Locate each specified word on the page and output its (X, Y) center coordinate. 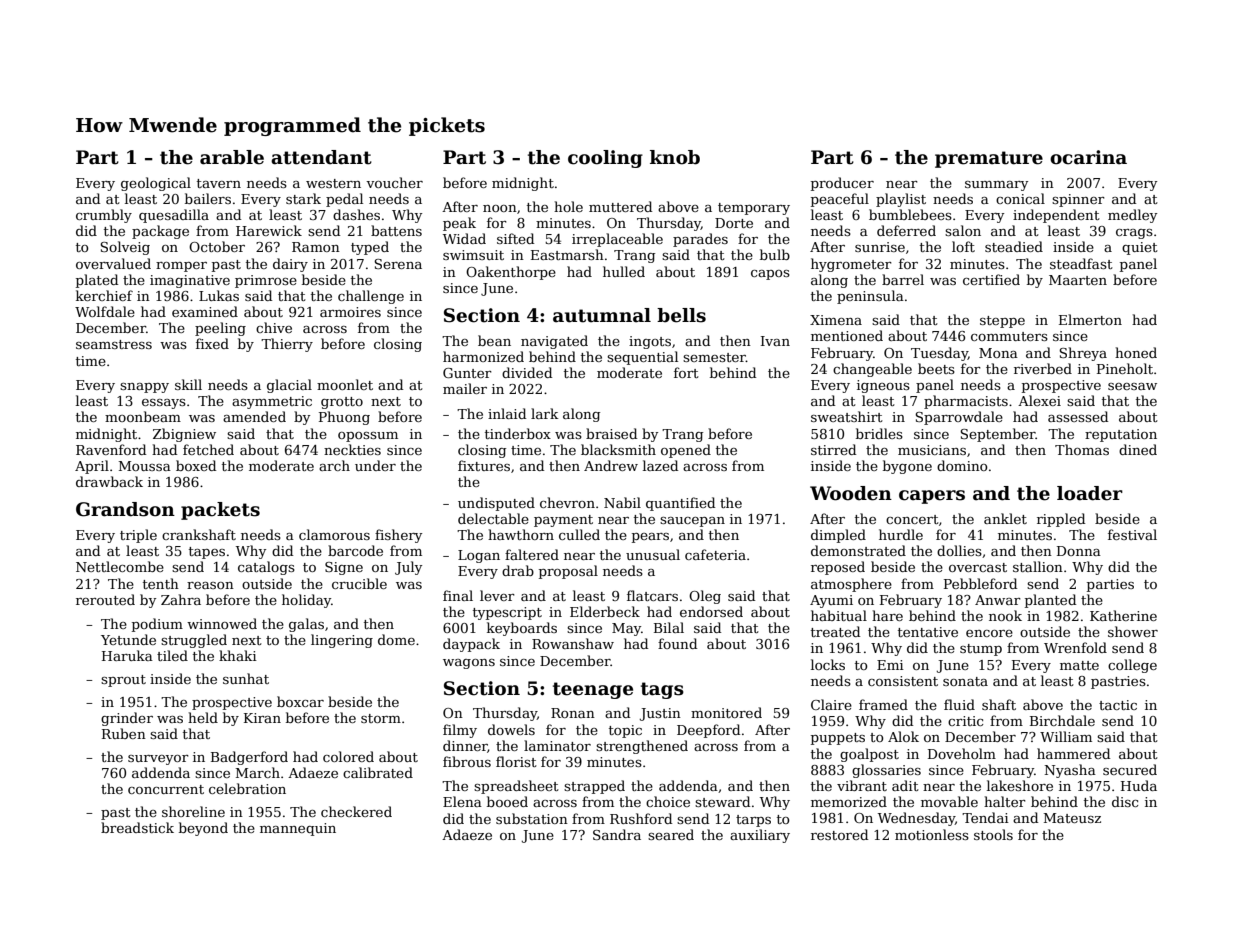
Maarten (1078, 280)
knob (675, 157)
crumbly (104, 216)
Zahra (181, 599)
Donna (1079, 551)
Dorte (734, 223)
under (375, 465)
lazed (660, 465)
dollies (959, 550)
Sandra (617, 834)
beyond (203, 829)
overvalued (113, 263)
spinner (1078, 200)
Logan (479, 556)
